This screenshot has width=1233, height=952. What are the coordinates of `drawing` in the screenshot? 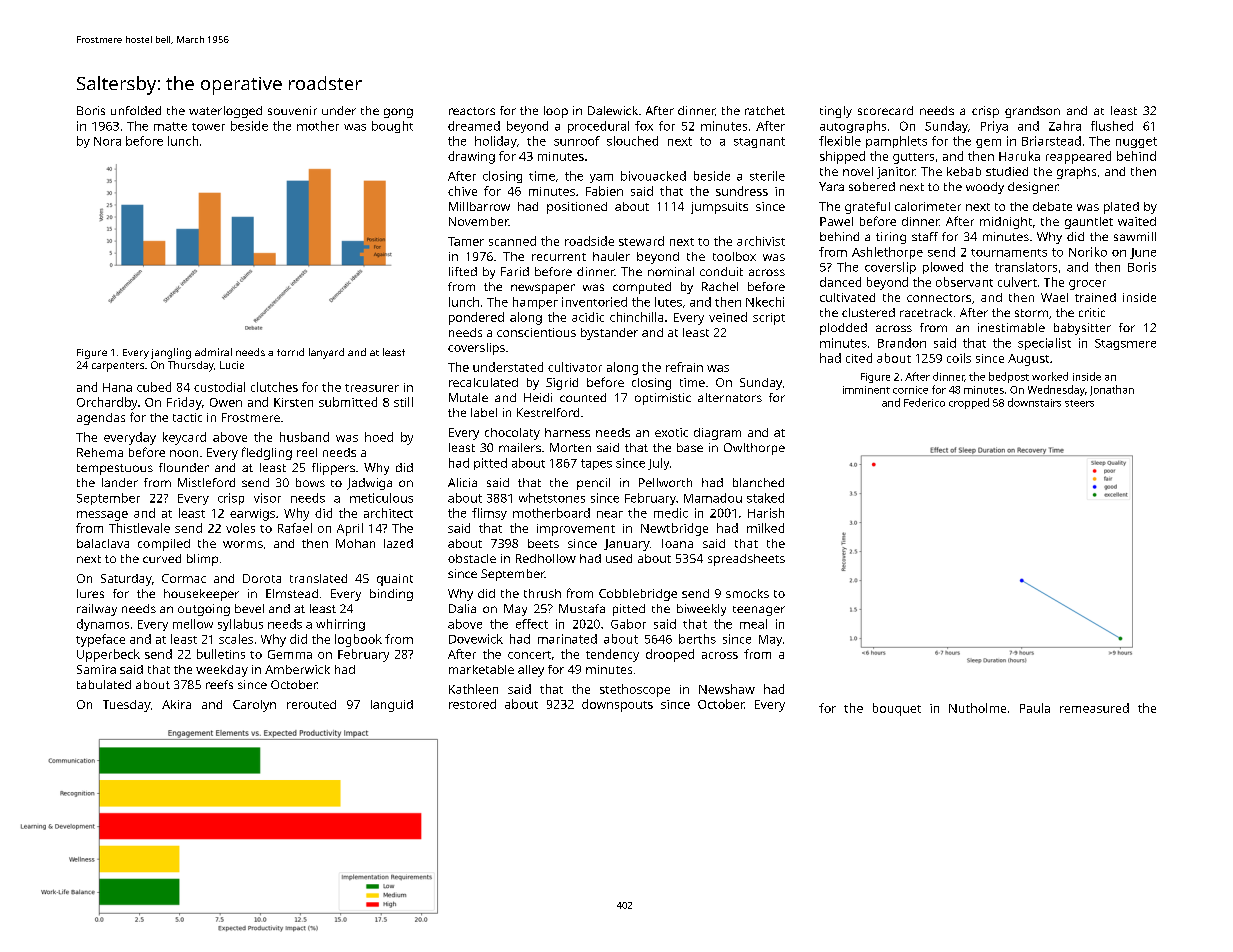 It's located at (471, 157).
